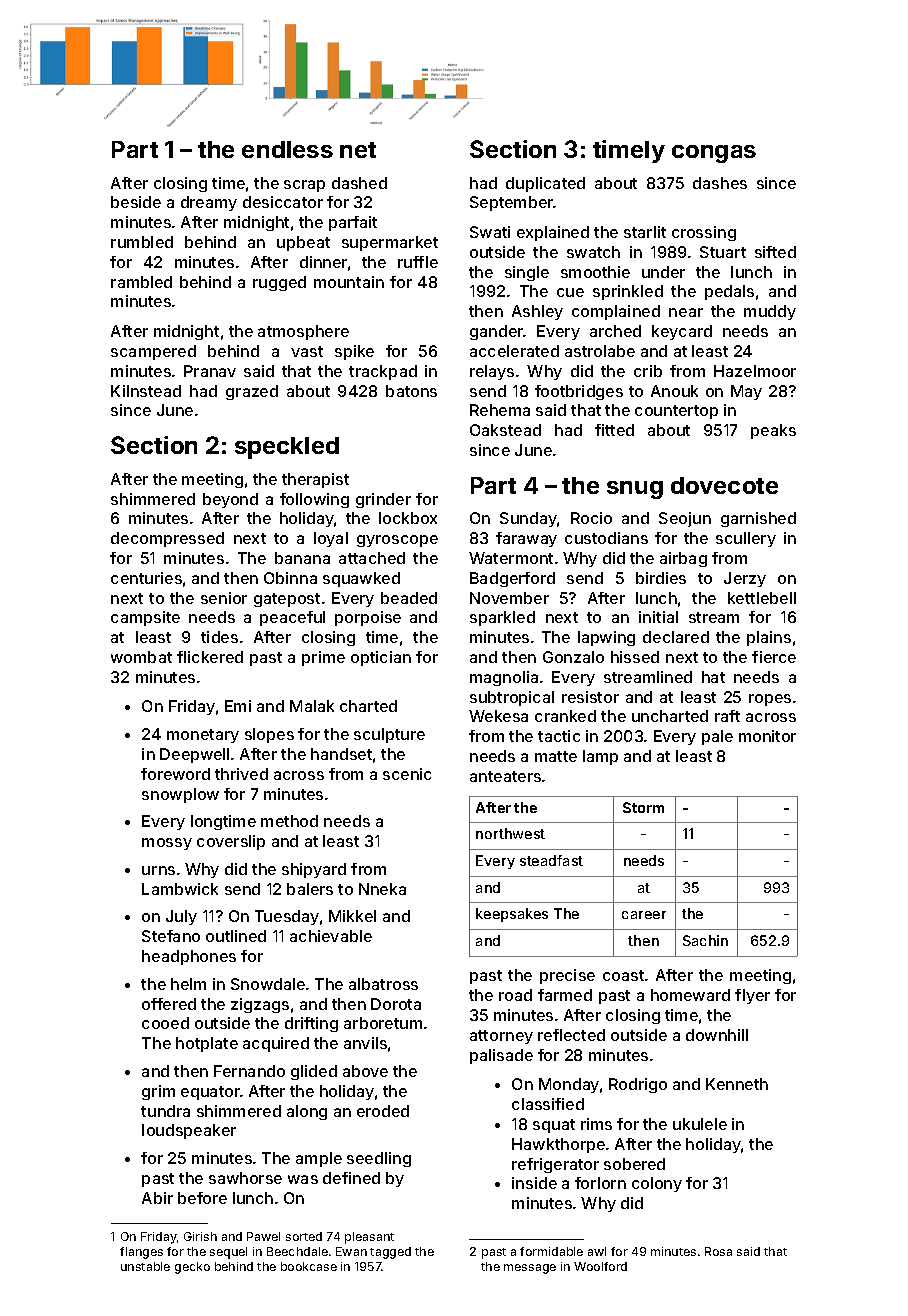 The image size is (908, 1316). Describe the element at coordinates (210, 657) in the screenshot. I see `flickered` at that location.
